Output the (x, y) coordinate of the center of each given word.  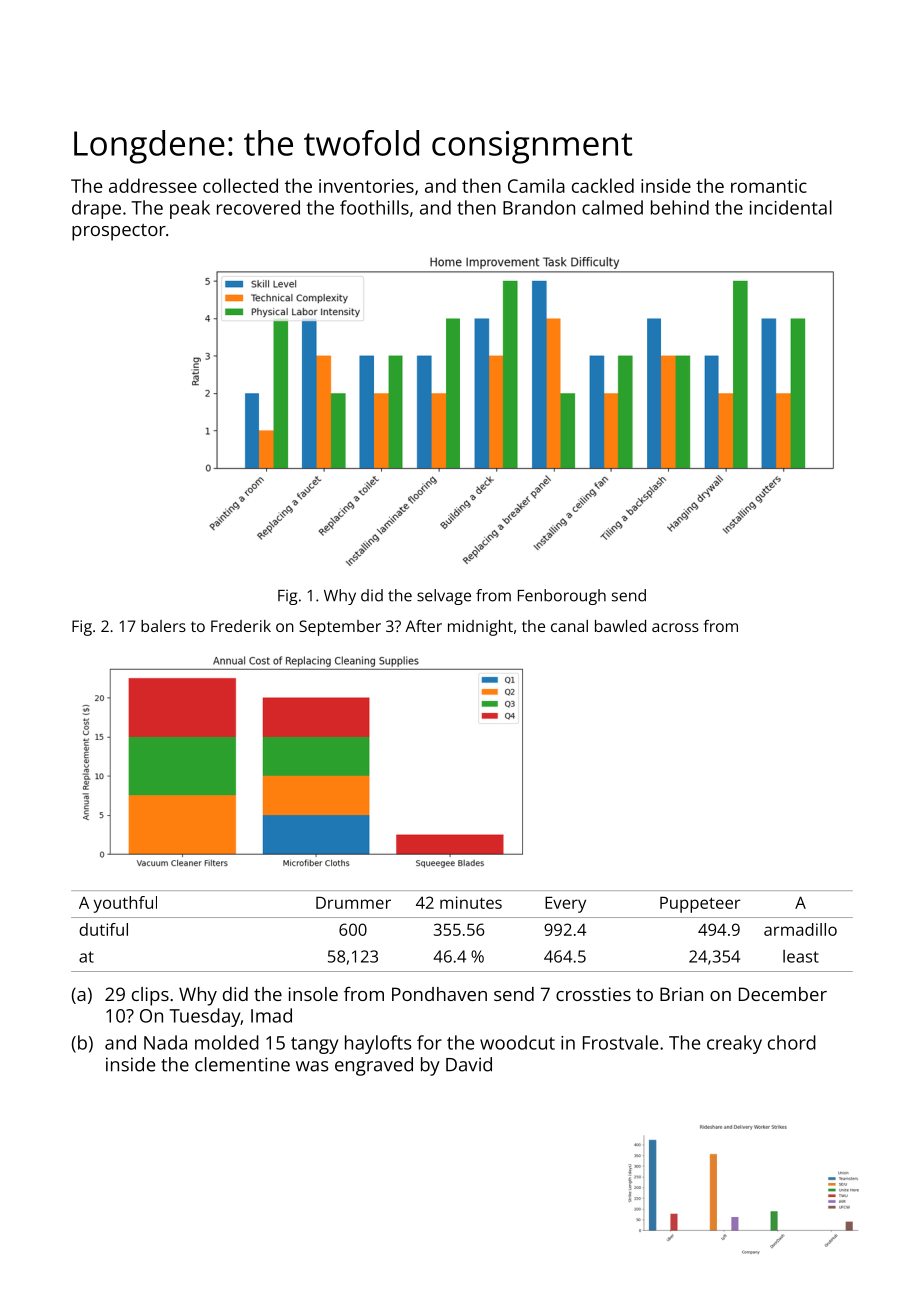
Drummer (353, 903)
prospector (119, 232)
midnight (480, 628)
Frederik (241, 626)
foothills (374, 207)
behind (680, 207)
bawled (620, 626)
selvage (444, 597)
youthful (125, 904)
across (675, 627)
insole (313, 994)
